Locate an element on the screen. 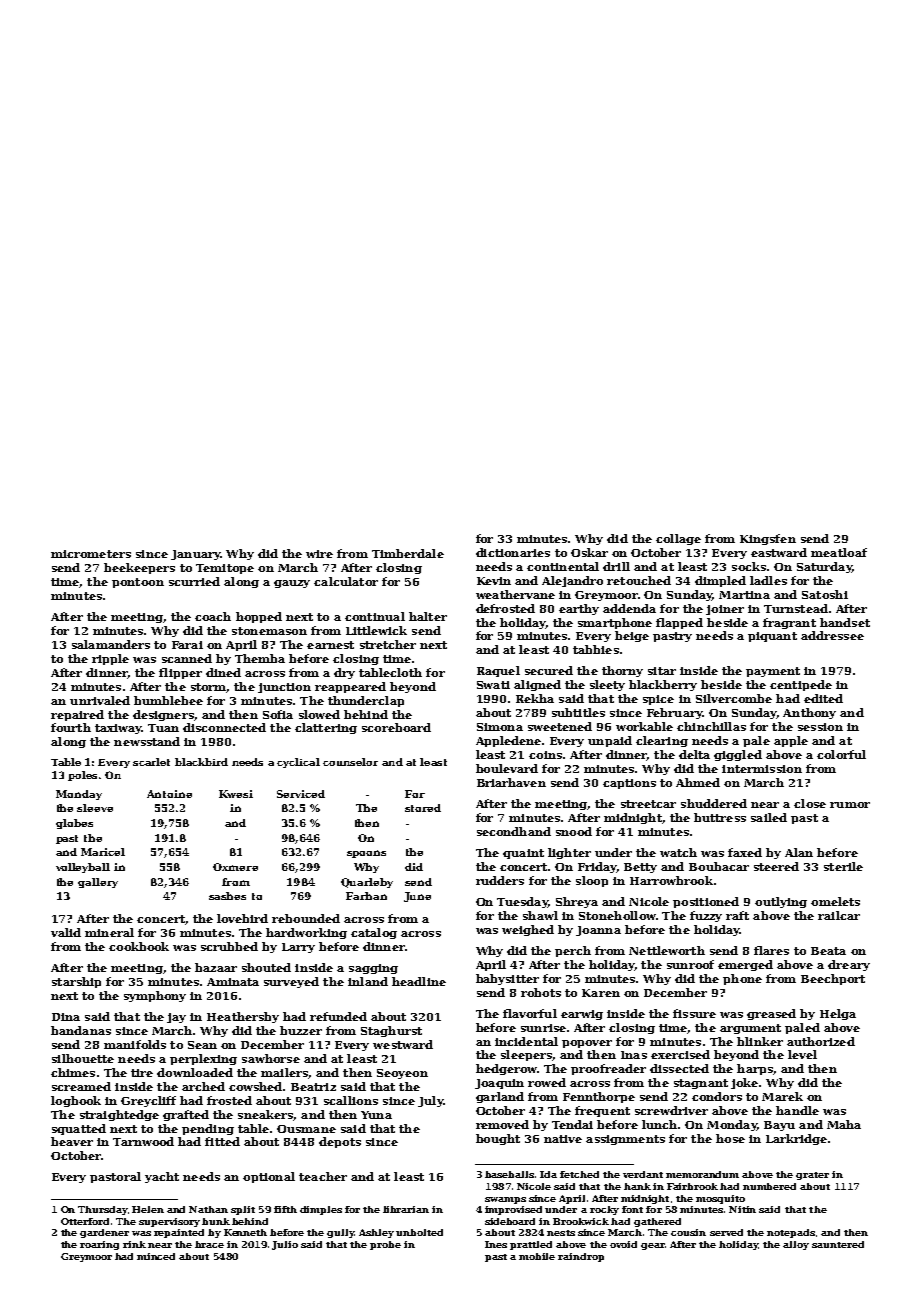 The width and height of the screenshot is (924, 1308). micrometers is located at coordinates (91, 554).
